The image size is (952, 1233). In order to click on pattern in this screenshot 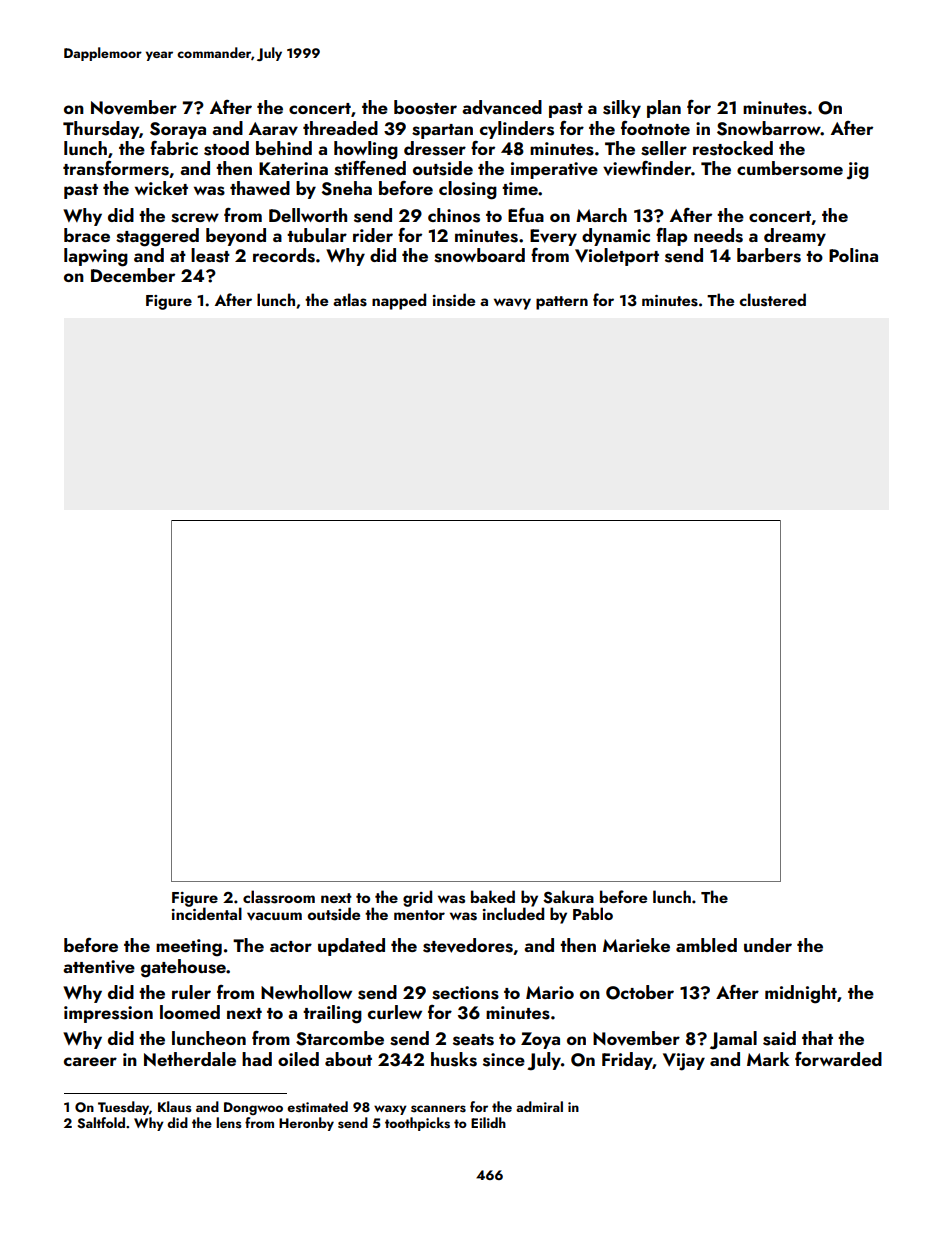, I will do `click(562, 303)`.
